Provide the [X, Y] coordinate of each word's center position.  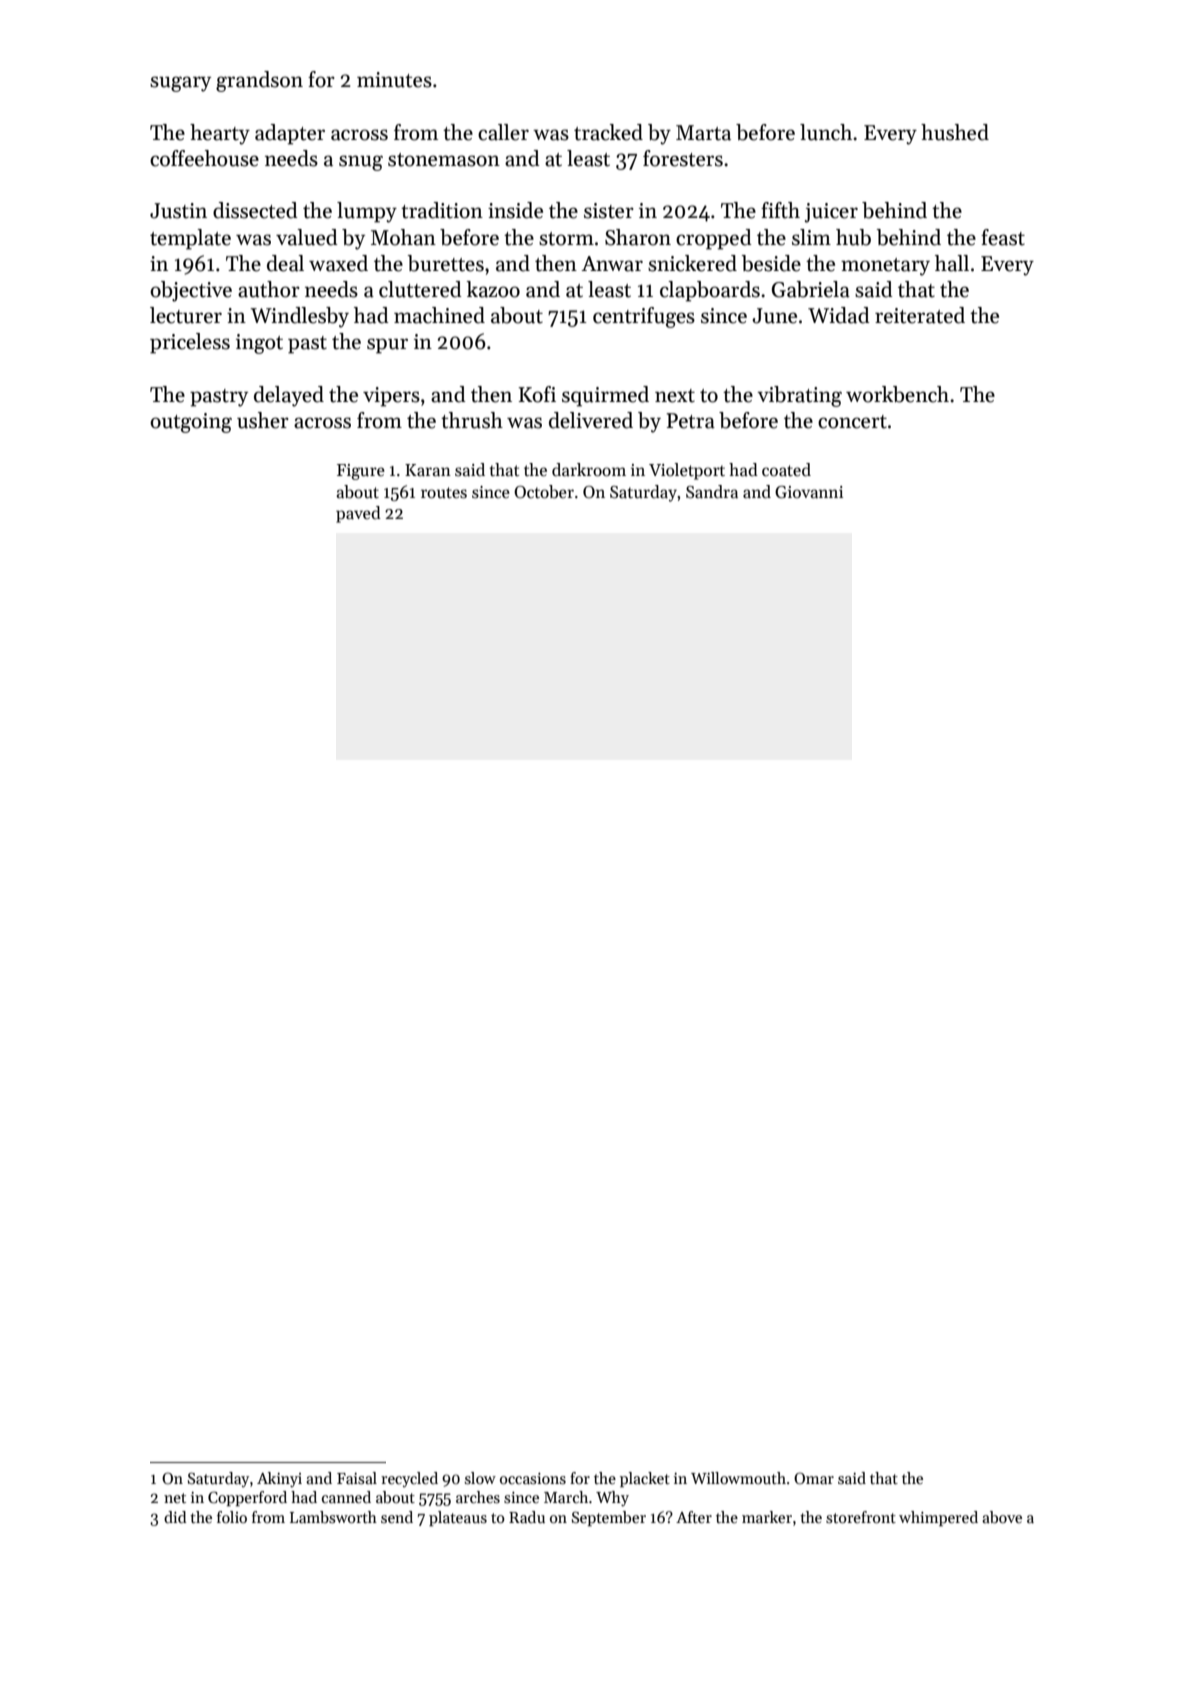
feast [1003, 237]
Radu [527, 1517]
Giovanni [809, 492]
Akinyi [279, 1479]
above [1002, 1517]
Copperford [247, 1498]
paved [358, 514]
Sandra [712, 492]
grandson [259, 81]
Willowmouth [738, 1478]
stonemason [444, 160]
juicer [831, 213]
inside [515, 210]
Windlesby [299, 317]
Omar [814, 1478]
